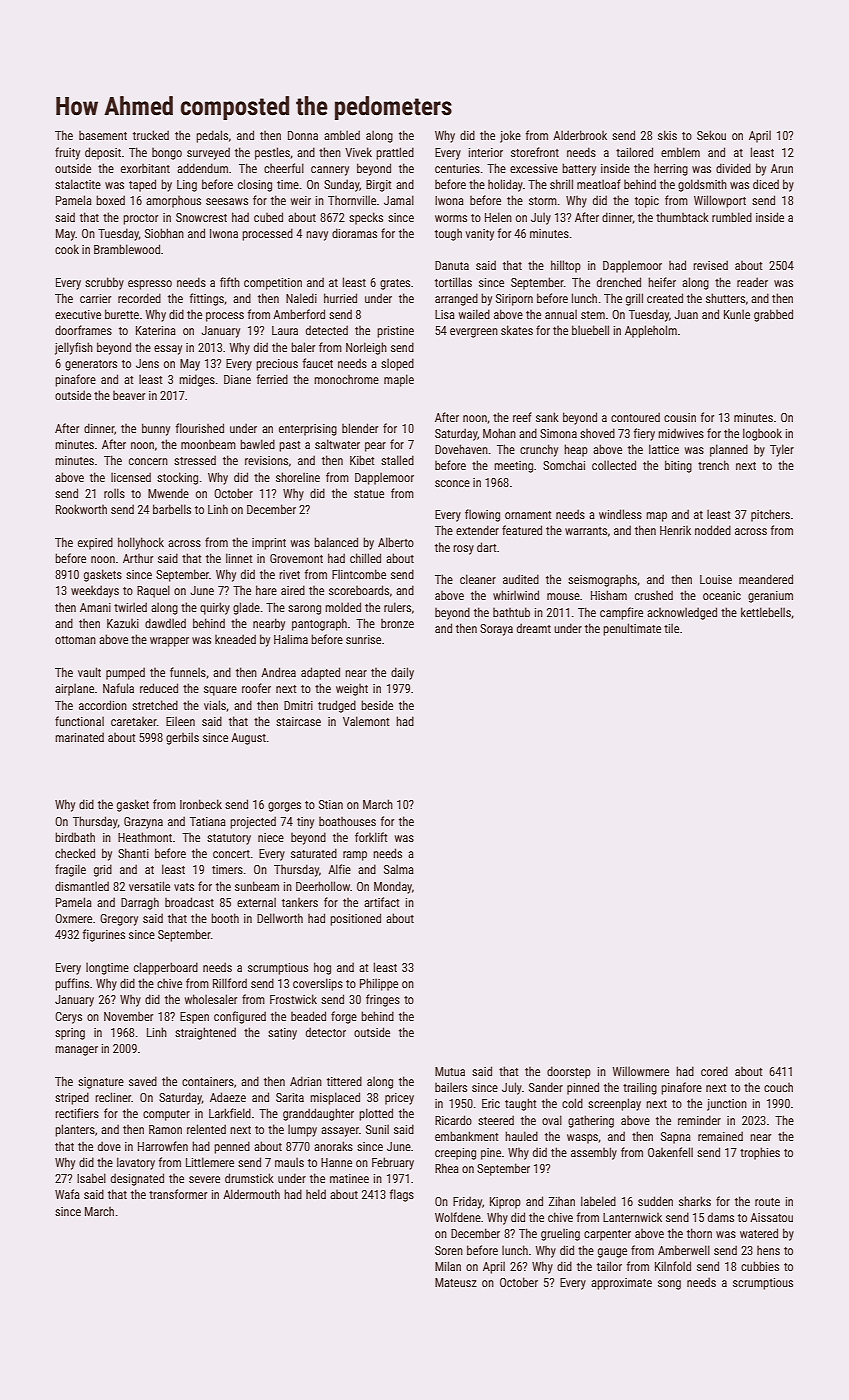 The width and height of the document is (849, 1400). What do you see at coordinates (133, 853) in the document?
I see `Shanti` at bounding box center [133, 853].
